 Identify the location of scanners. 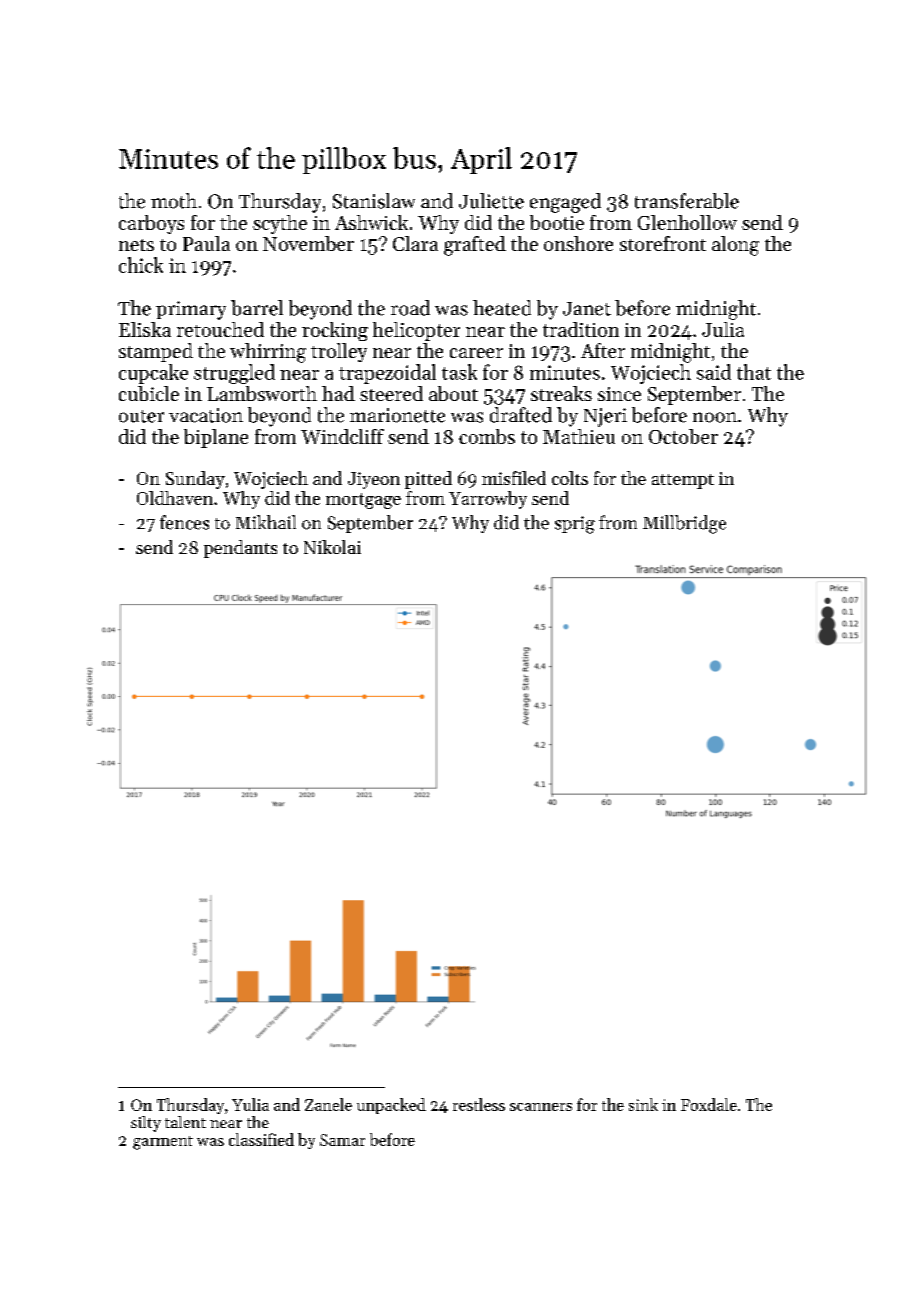
(541, 1107).
